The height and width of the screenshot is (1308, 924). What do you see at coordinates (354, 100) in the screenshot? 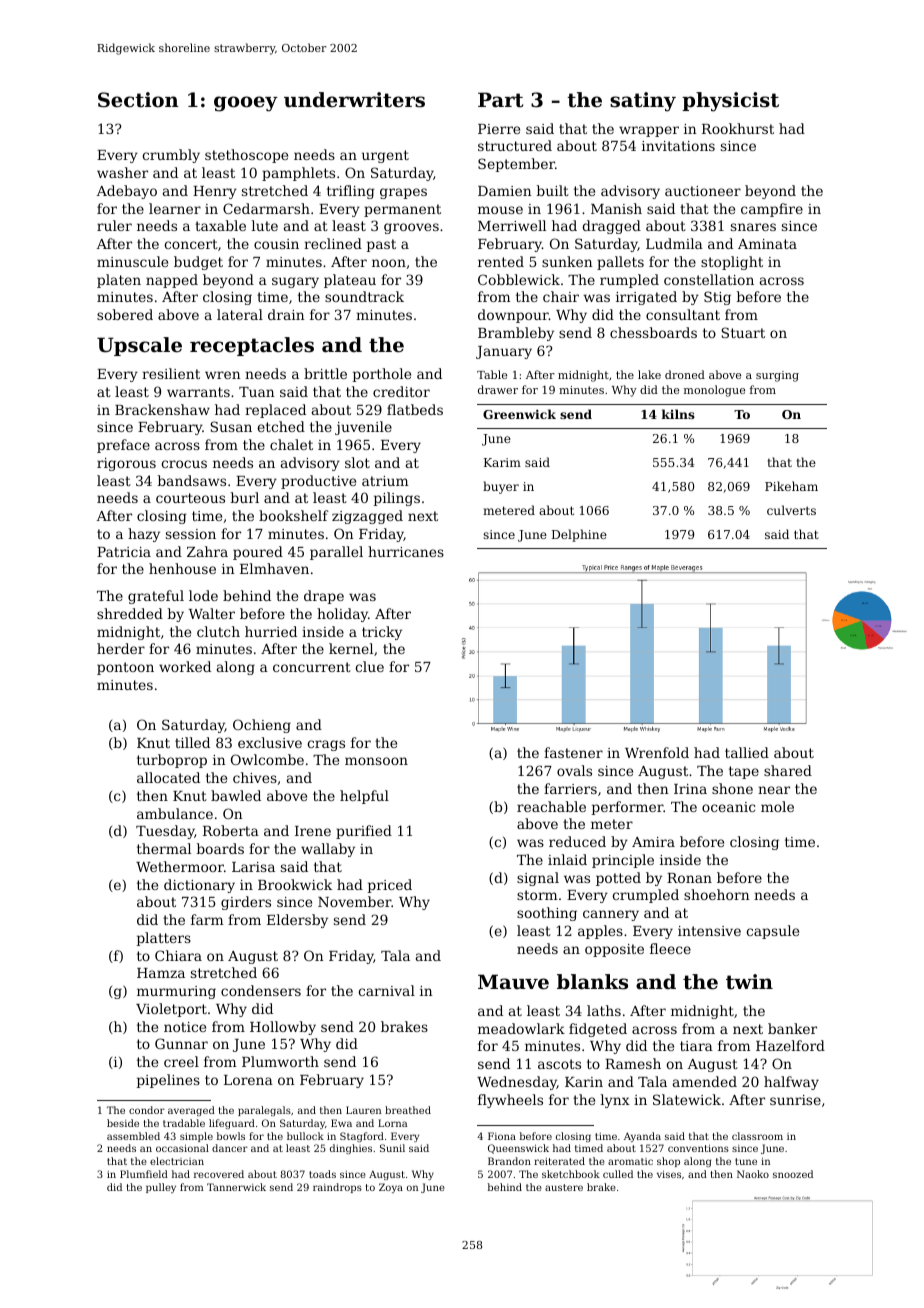
I see `underwriters` at bounding box center [354, 100].
